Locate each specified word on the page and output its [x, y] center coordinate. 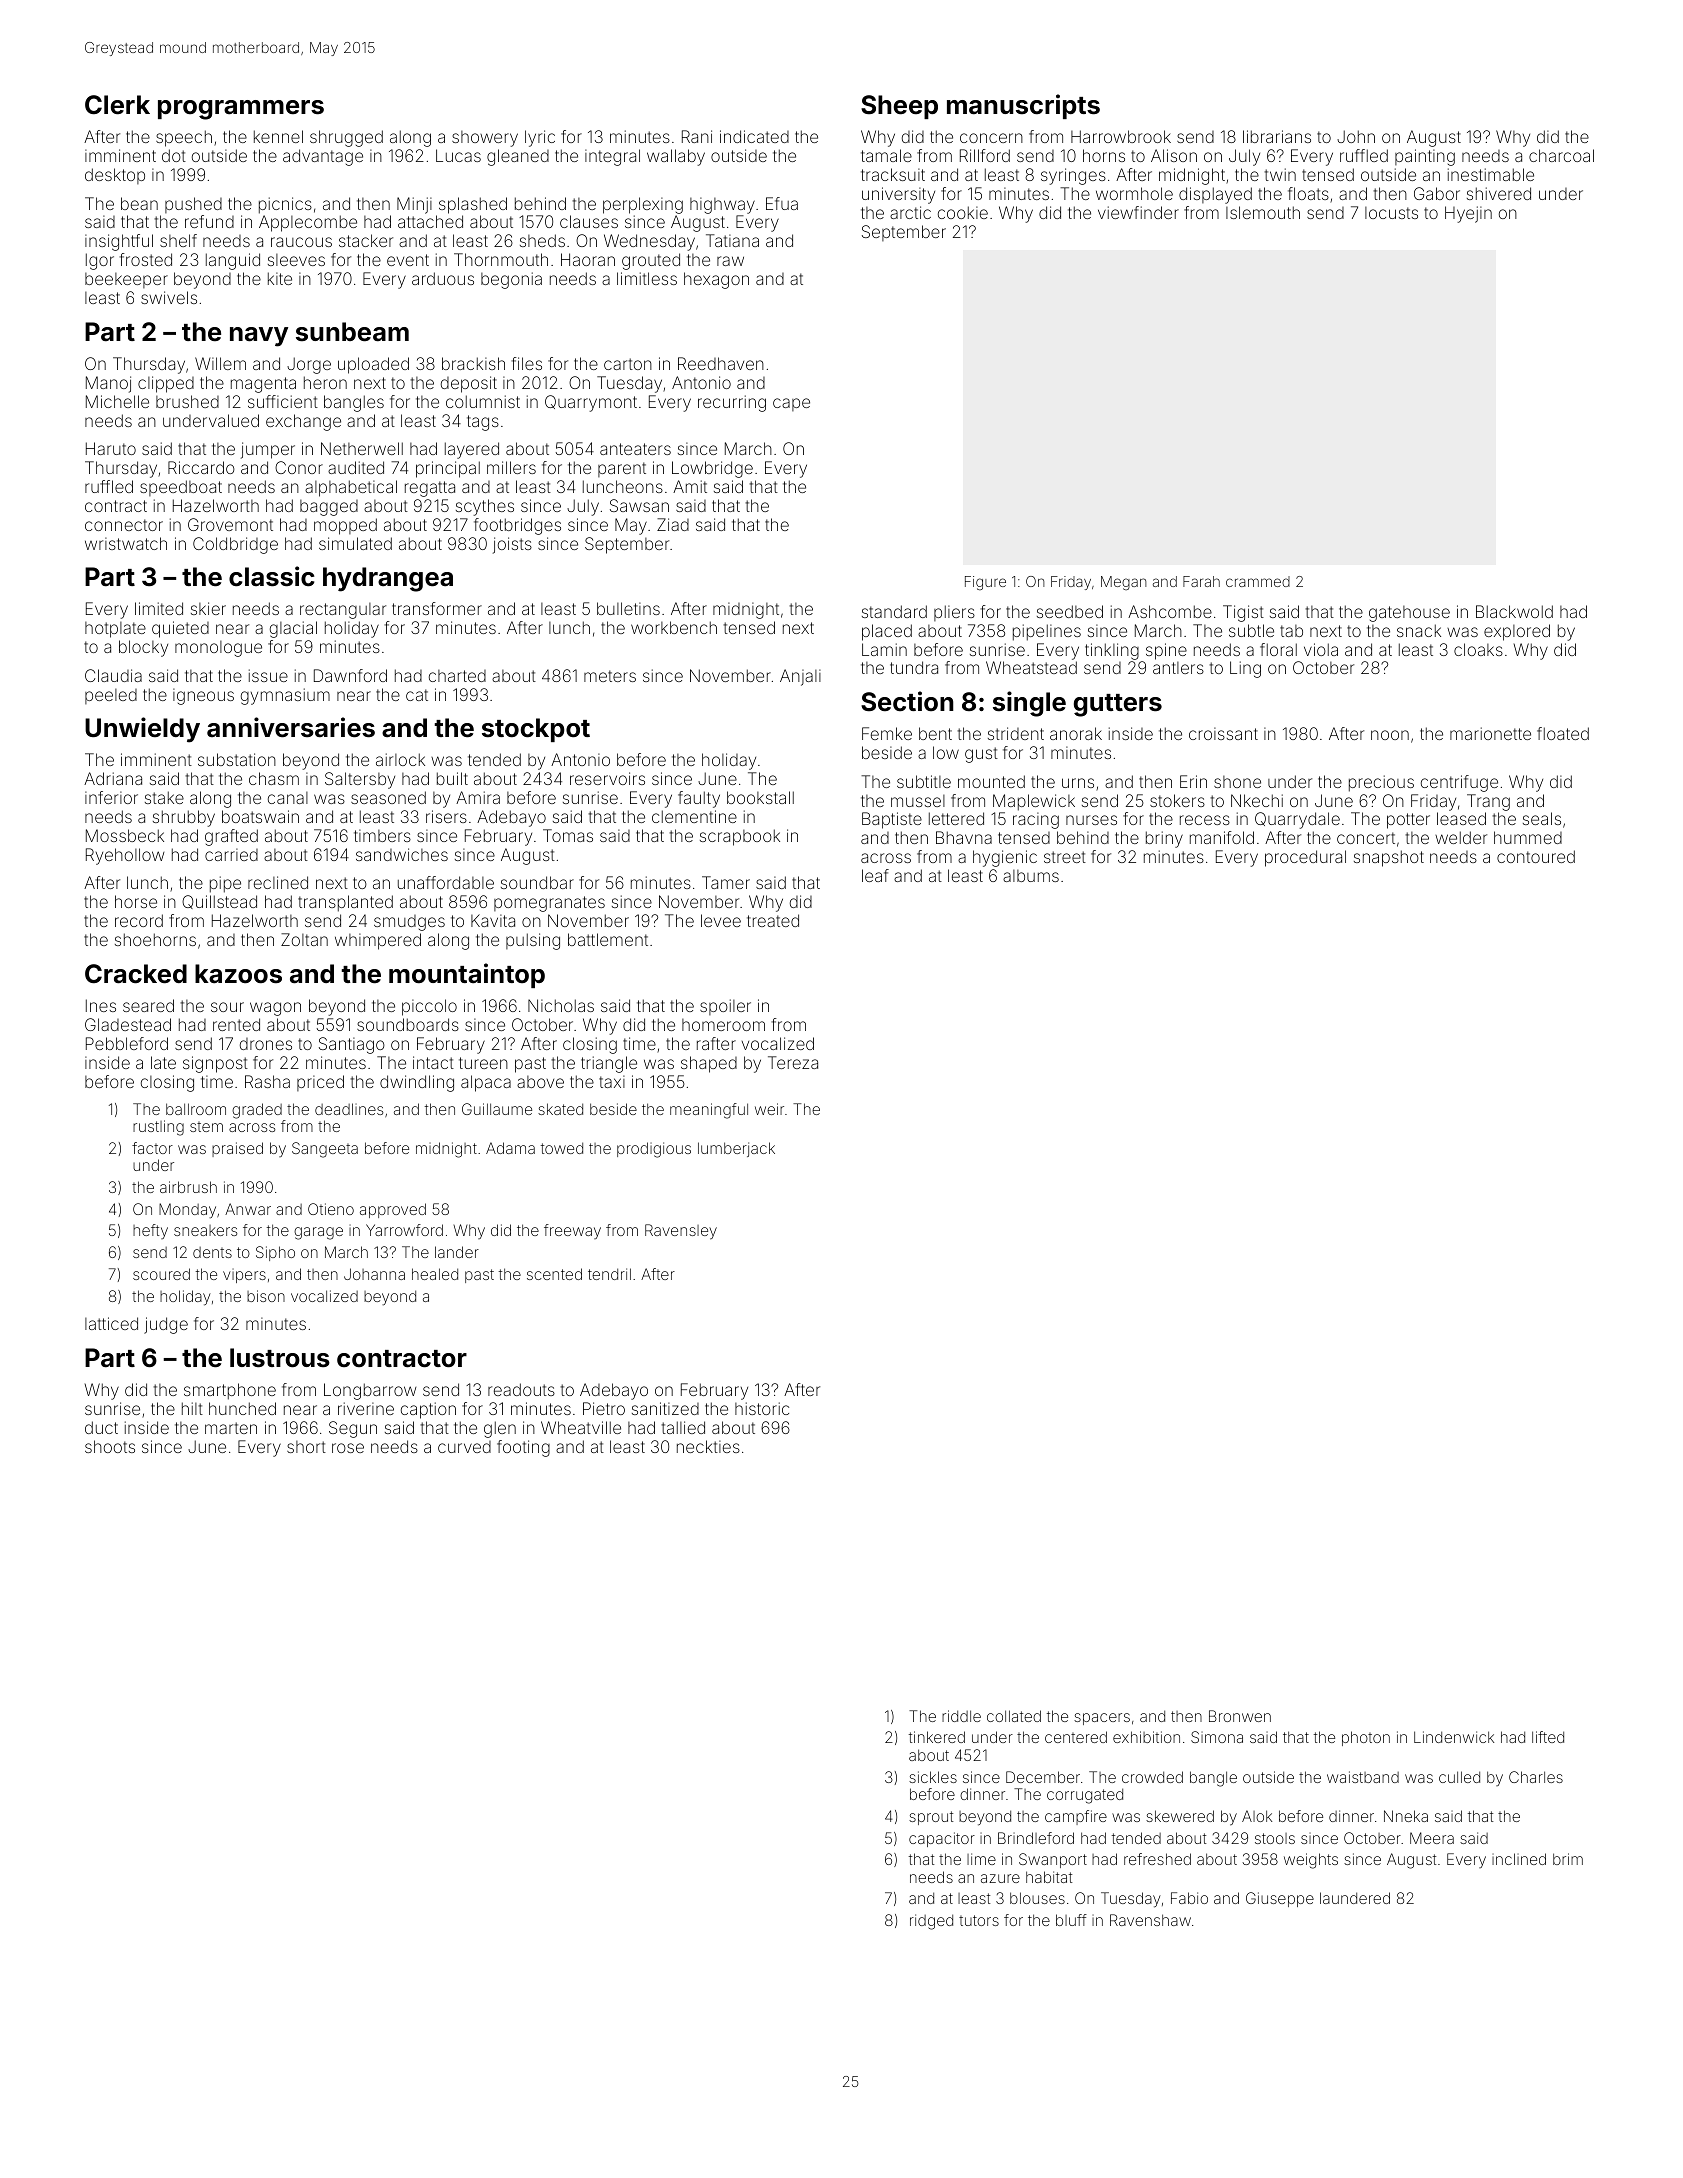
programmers [241, 110]
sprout [931, 1818]
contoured [1536, 856]
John [1356, 136]
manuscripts [1023, 106]
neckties [708, 1446]
